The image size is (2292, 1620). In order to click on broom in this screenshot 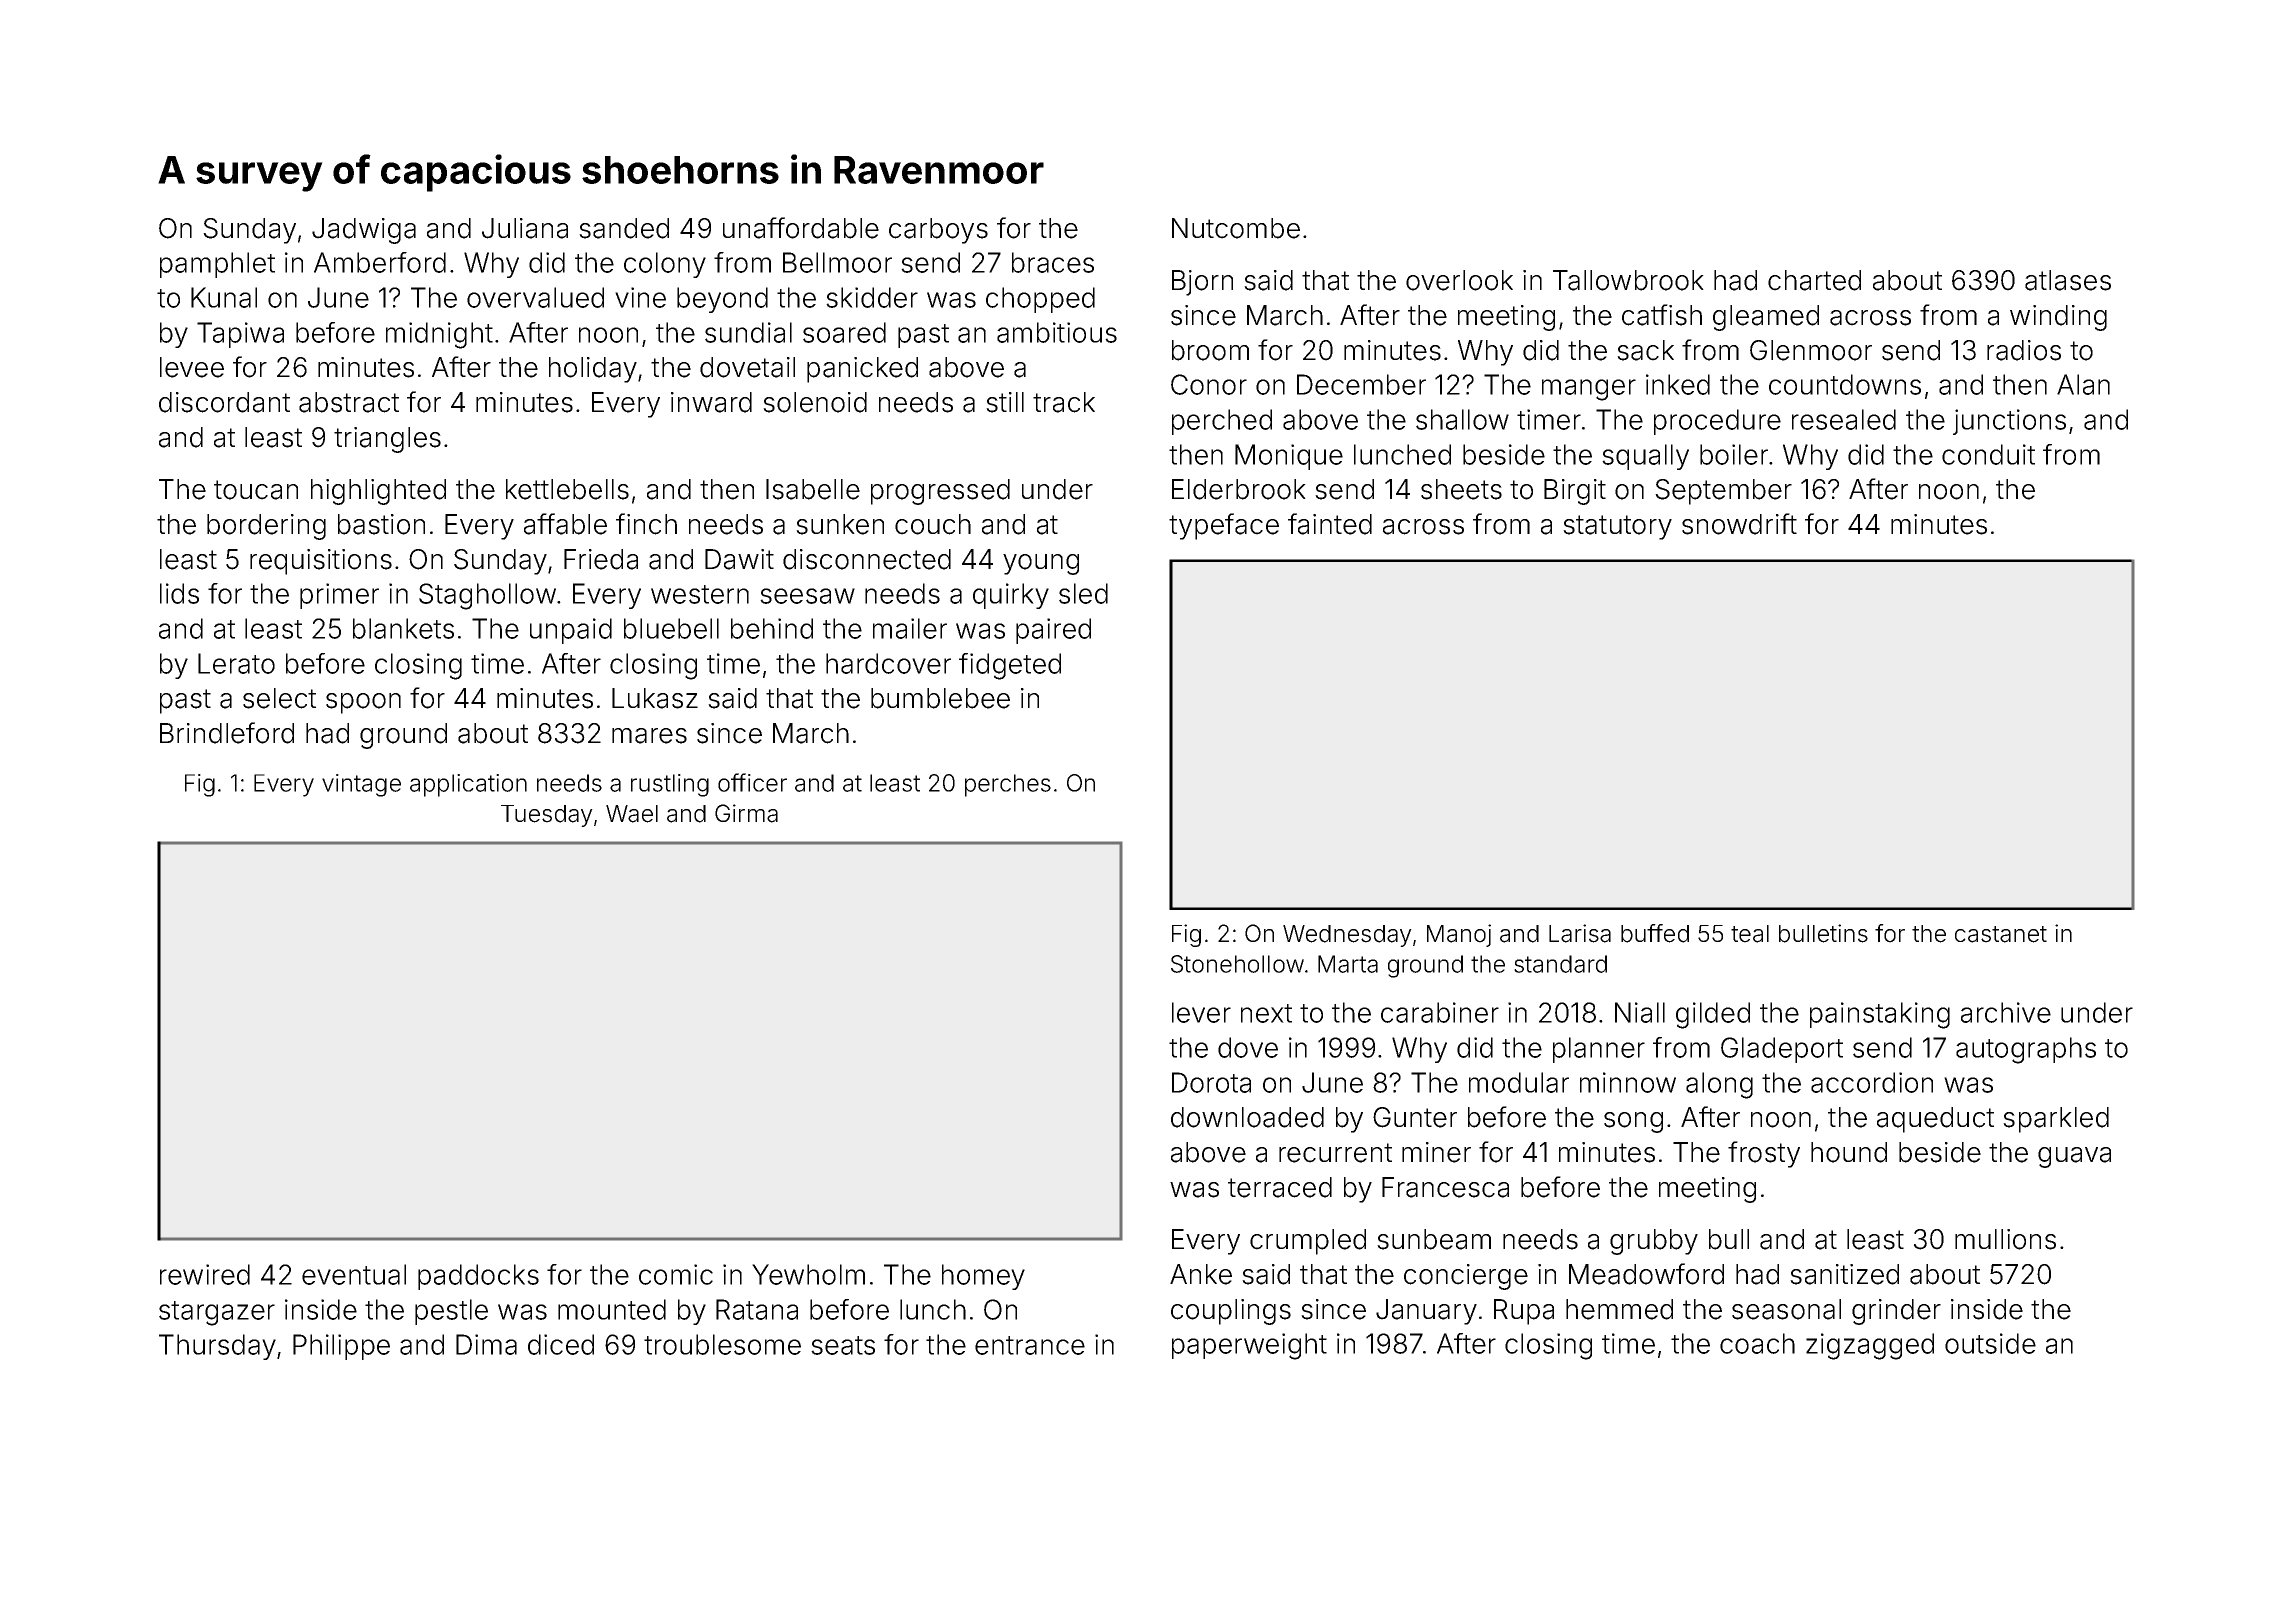, I will do `click(1210, 350)`.
